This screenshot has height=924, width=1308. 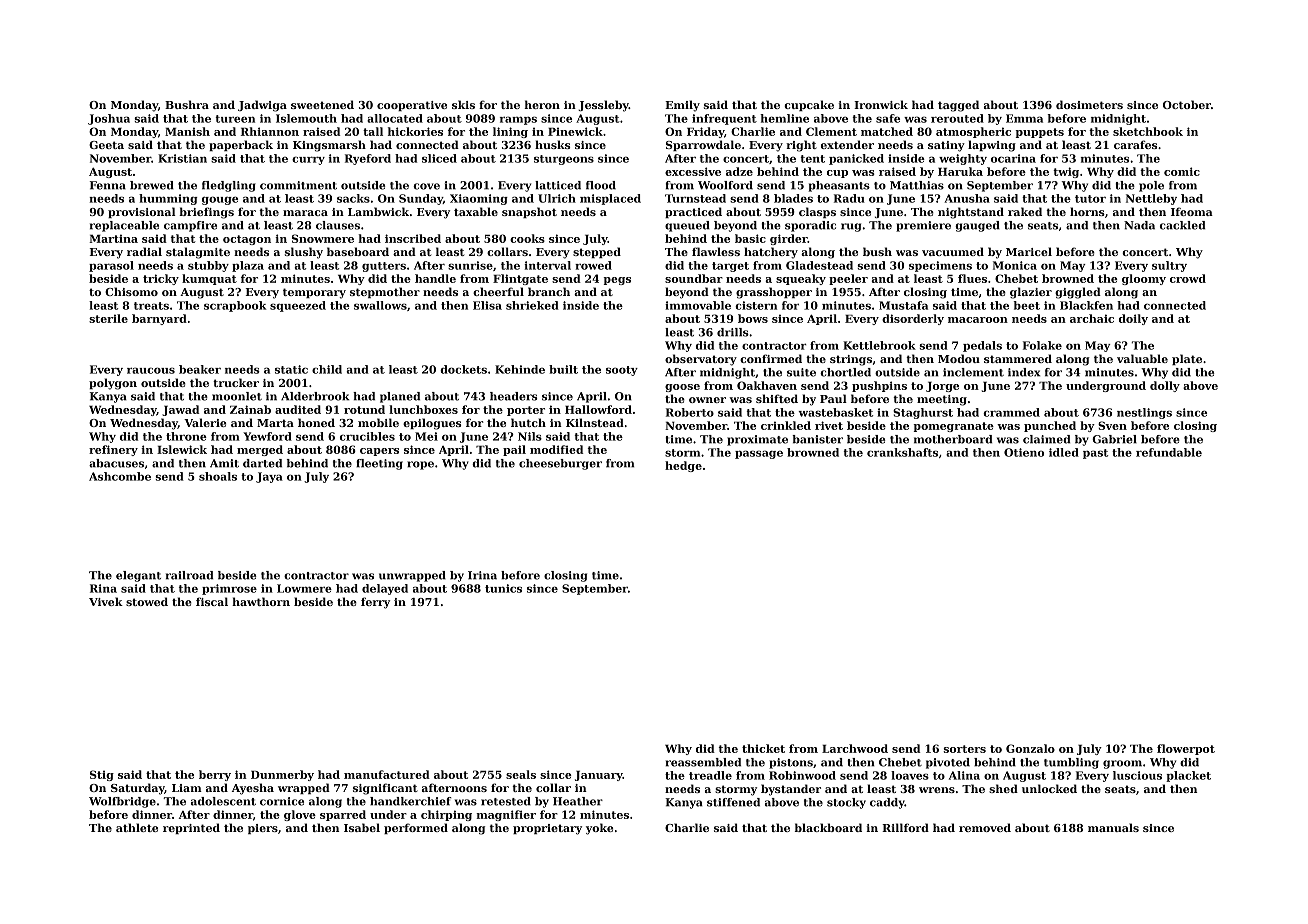 What do you see at coordinates (521, 774) in the screenshot?
I see `seals` at bounding box center [521, 774].
